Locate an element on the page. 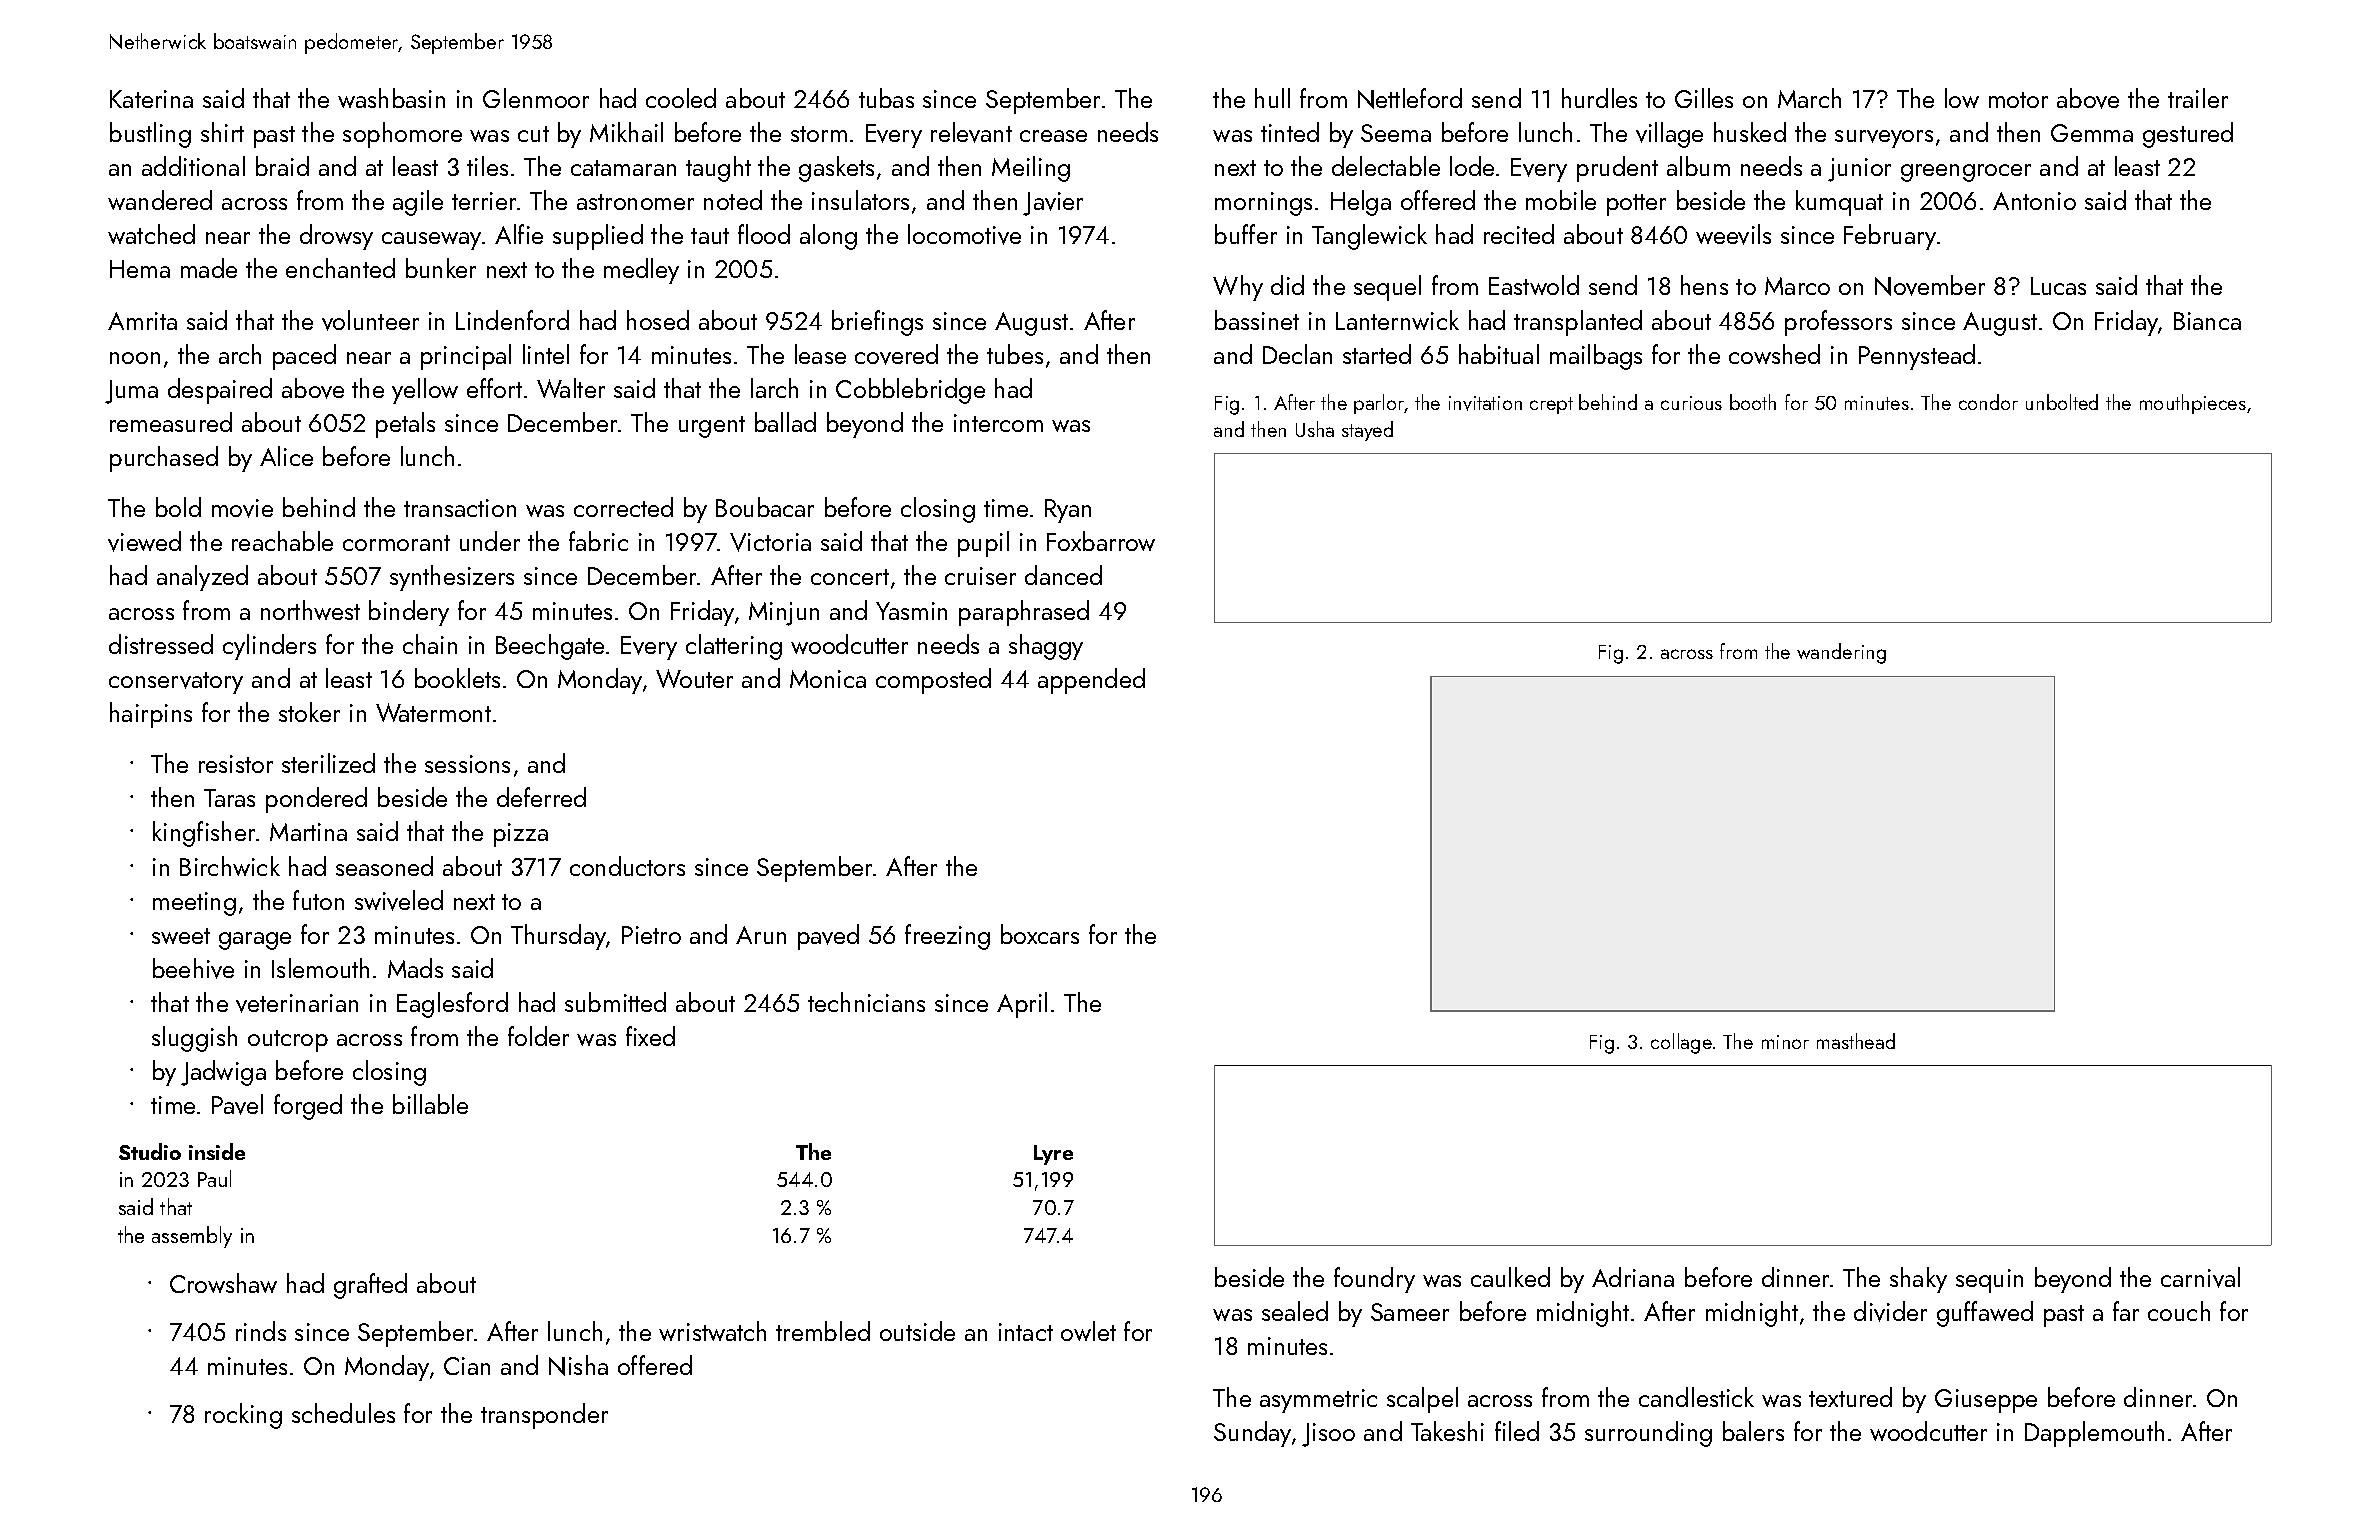 This document has height=1540, width=2380. effort is located at coordinates (494, 388).
